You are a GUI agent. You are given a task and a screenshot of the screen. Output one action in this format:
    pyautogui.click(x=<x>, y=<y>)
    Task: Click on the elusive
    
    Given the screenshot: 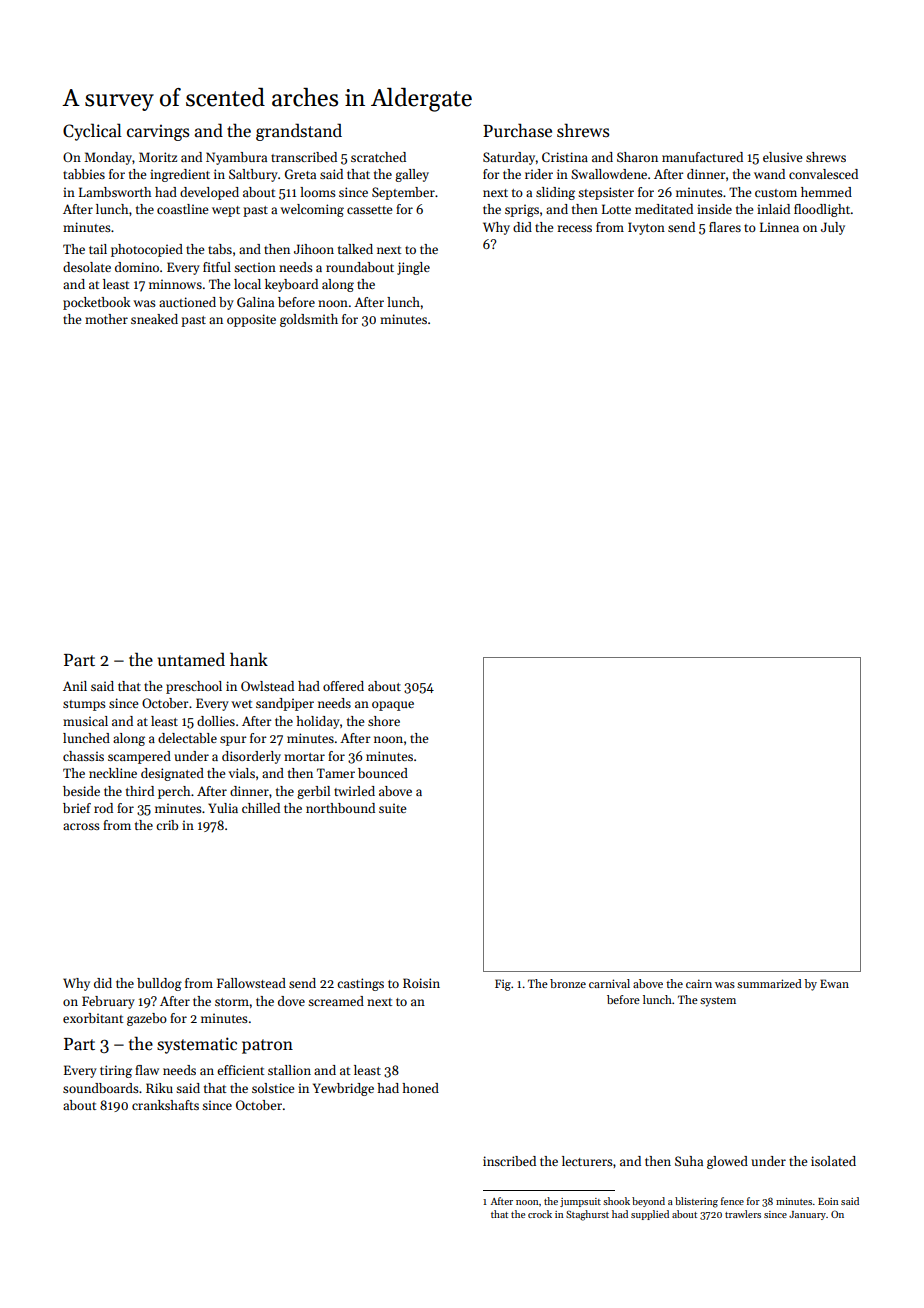 What is the action you would take?
    pyautogui.click(x=782, y=157)
